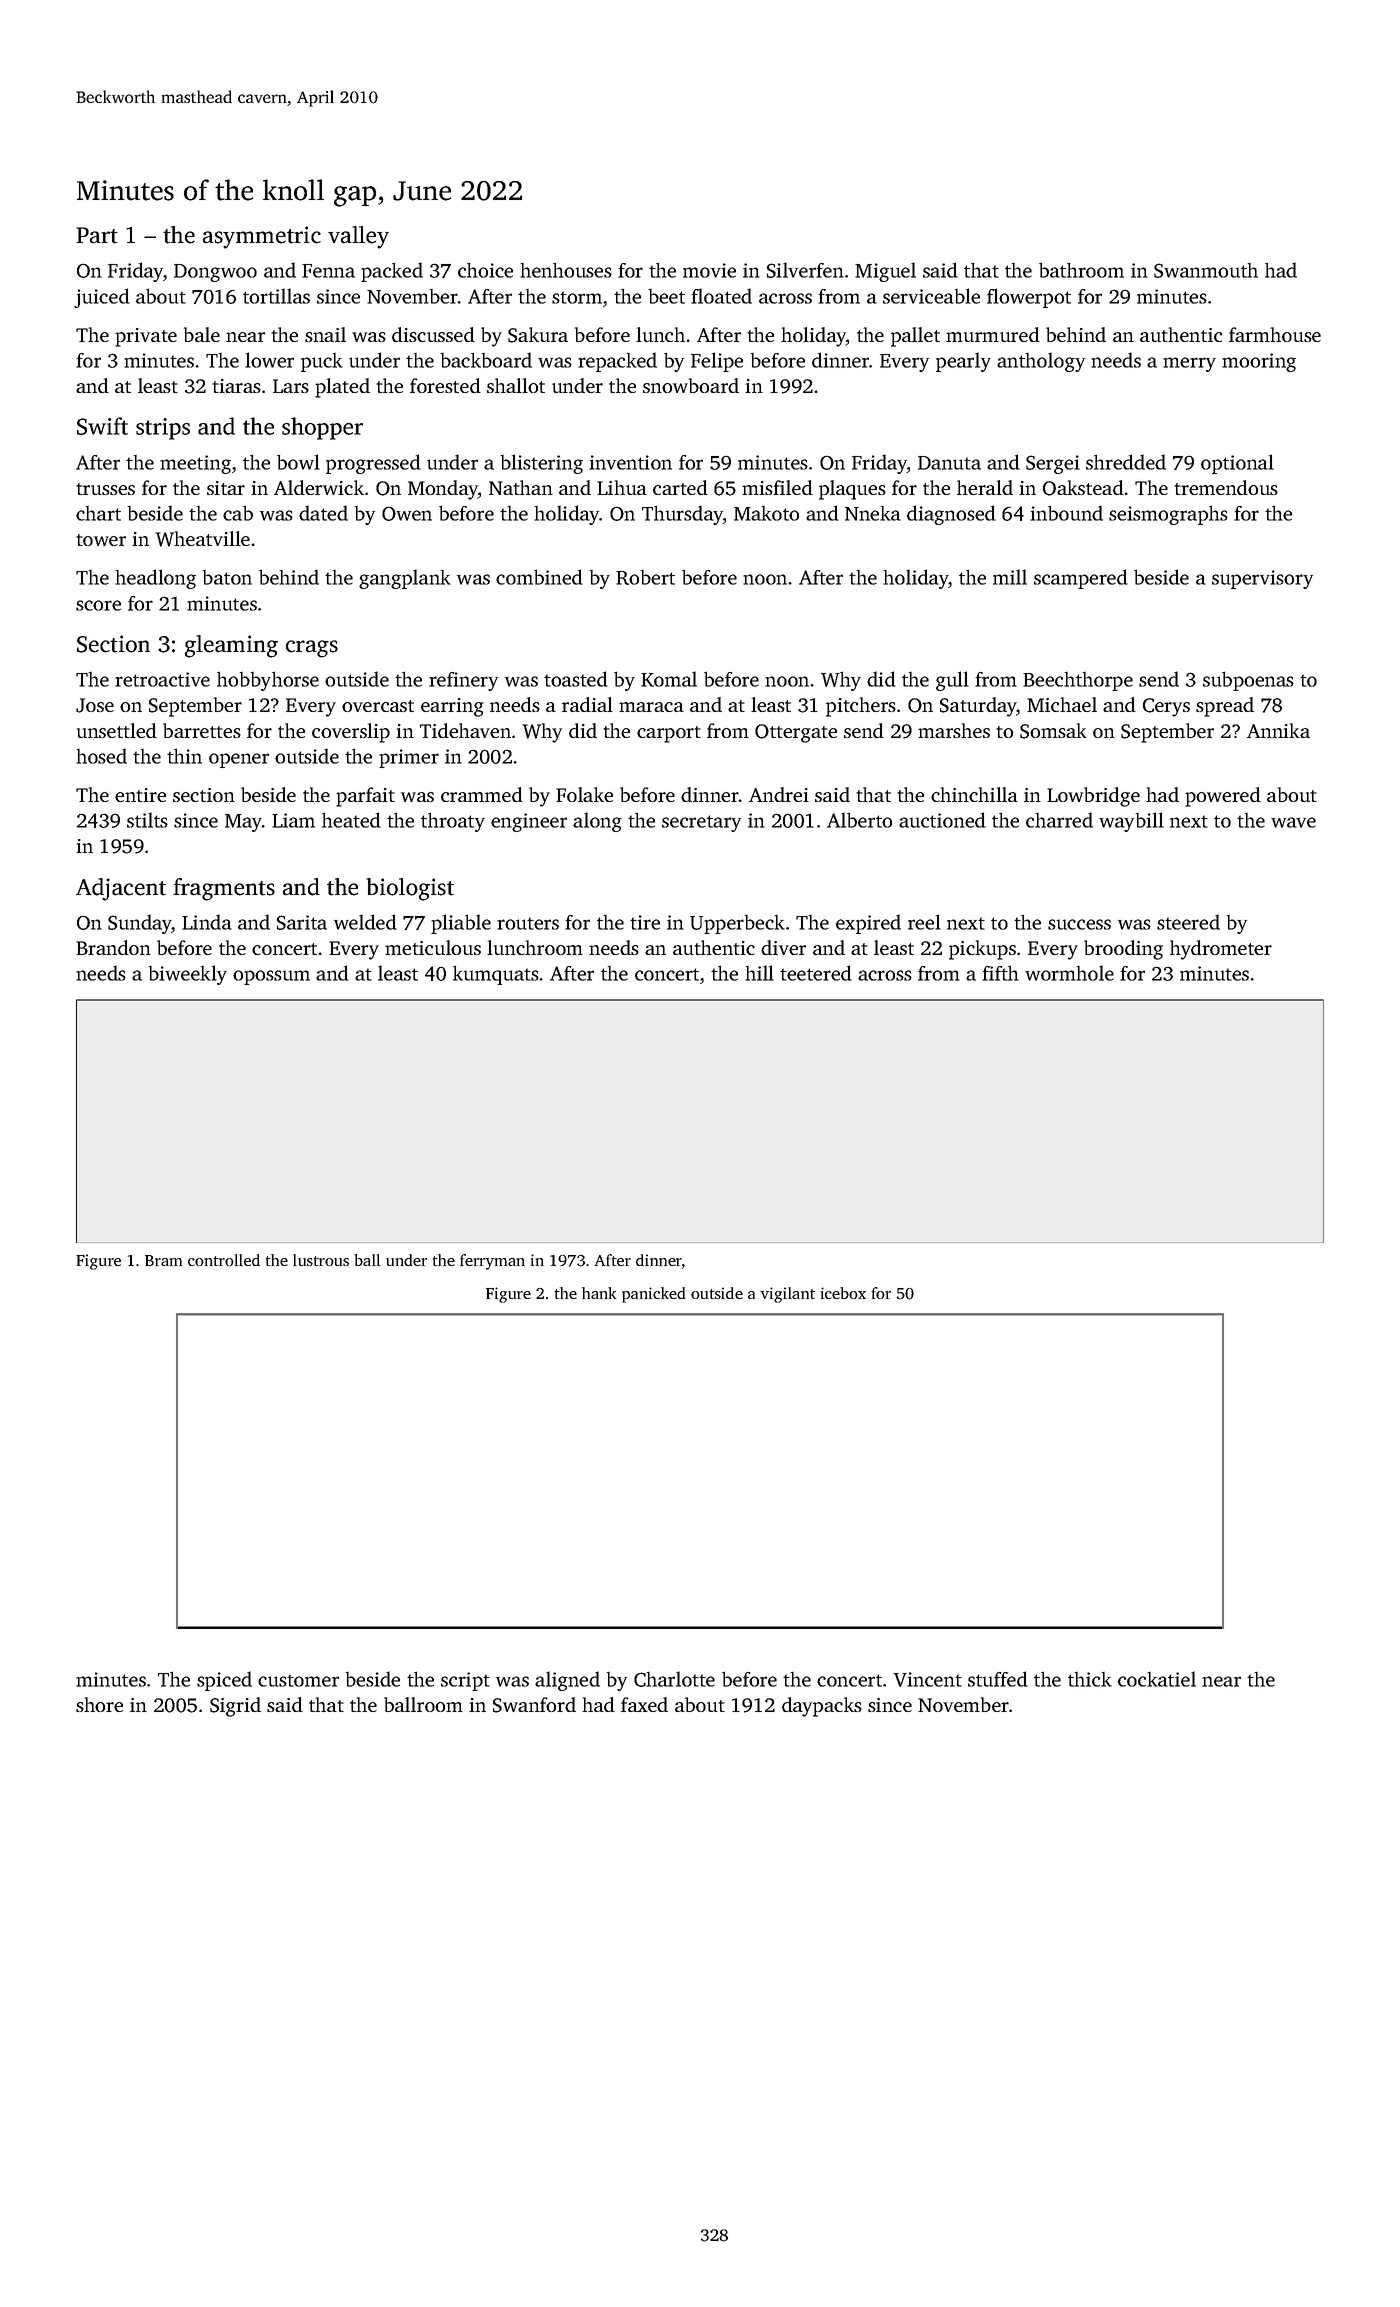  I want to click on spiced, so click(224, 1681).
